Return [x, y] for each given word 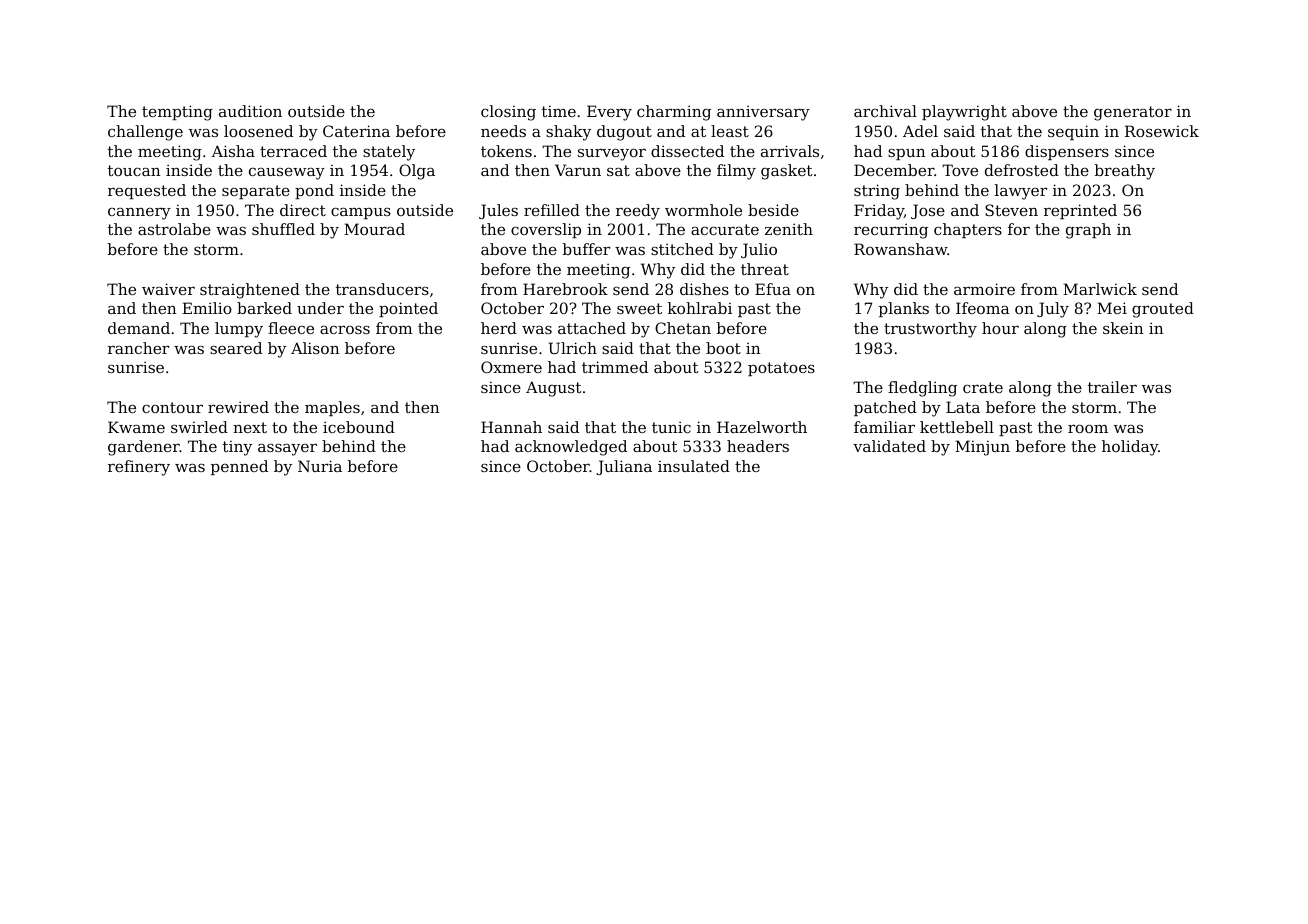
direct [303, 210]
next [250, 427]
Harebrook [565, 289]
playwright [964, 113]
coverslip [546, 230]
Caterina [356, 131]
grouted [1163, 310]
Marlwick [1100, 289]
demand [139, 328]
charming [674, 113]
